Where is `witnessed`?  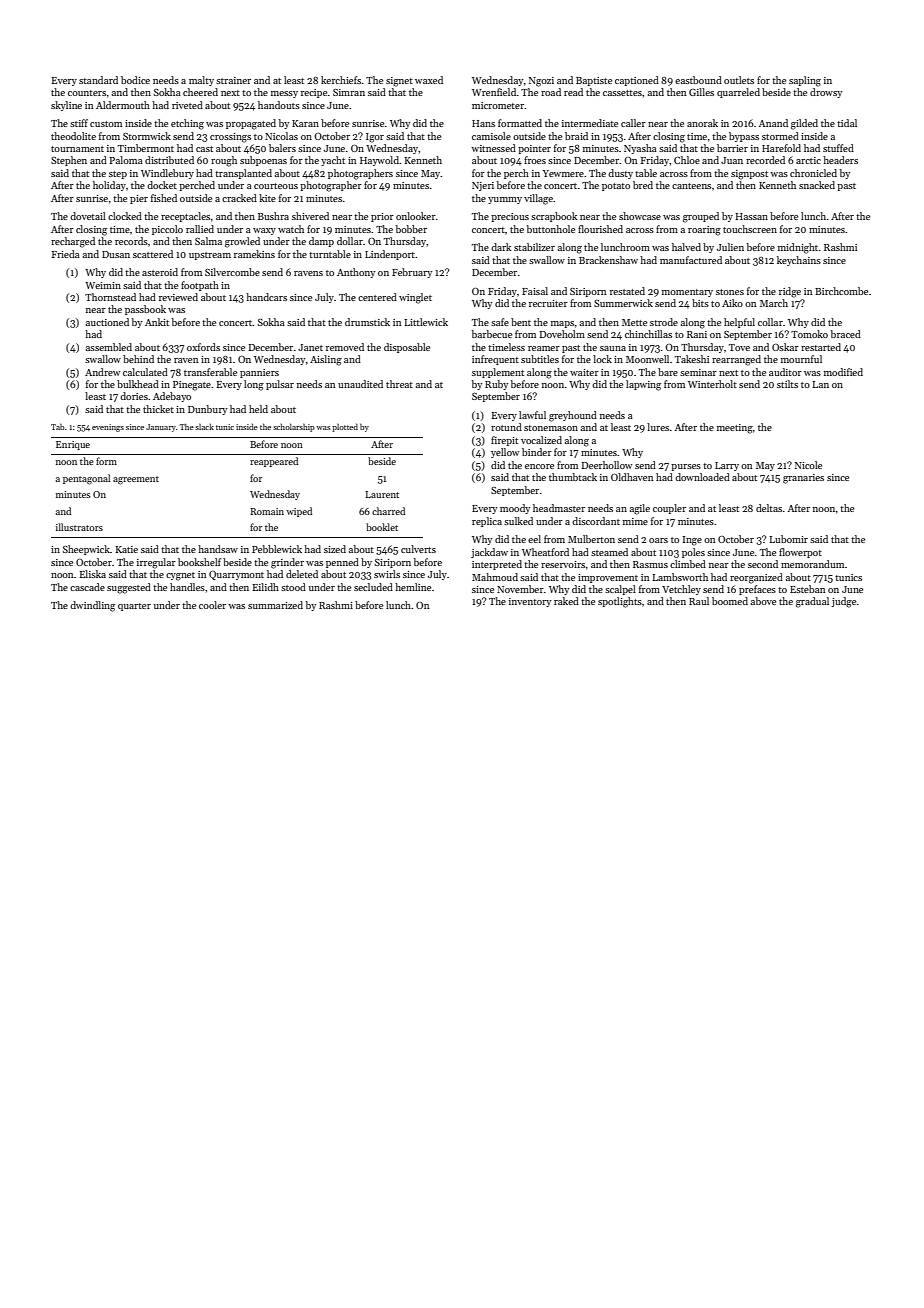 witnessed is located at coordinates (493, 148).
